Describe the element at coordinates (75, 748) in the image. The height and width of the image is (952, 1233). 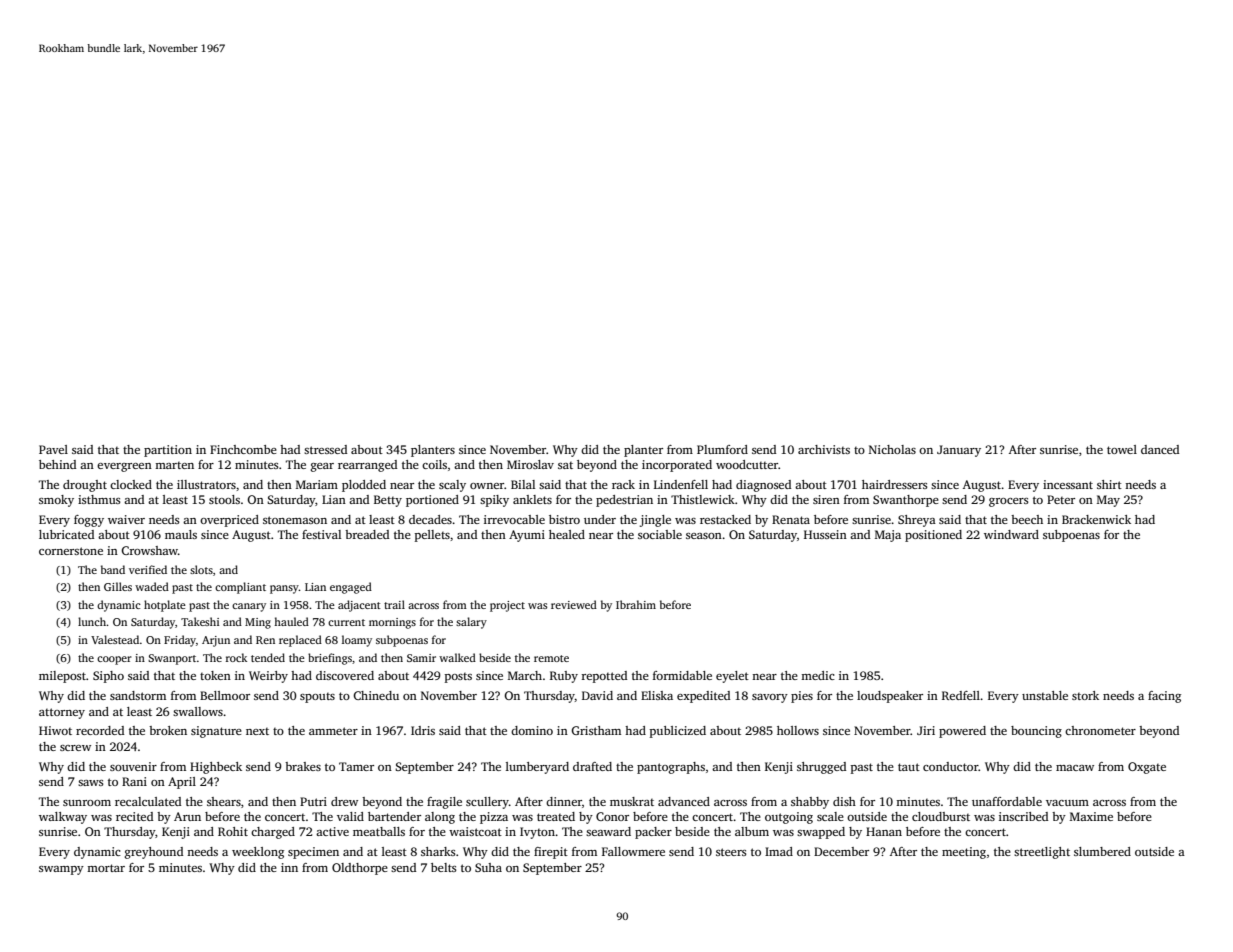
I see `screw` at that location.
